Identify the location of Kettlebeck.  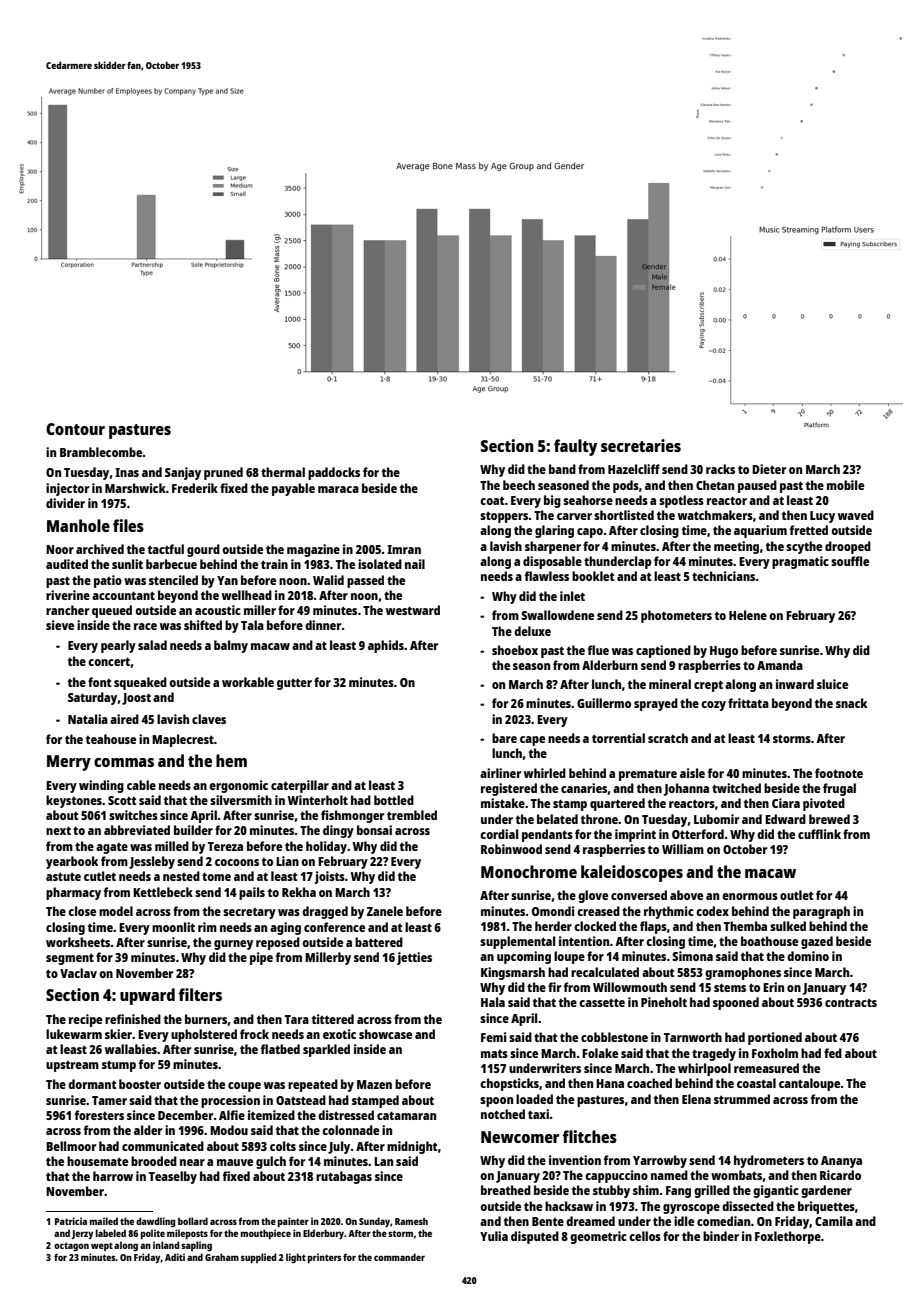
(163, 892).
